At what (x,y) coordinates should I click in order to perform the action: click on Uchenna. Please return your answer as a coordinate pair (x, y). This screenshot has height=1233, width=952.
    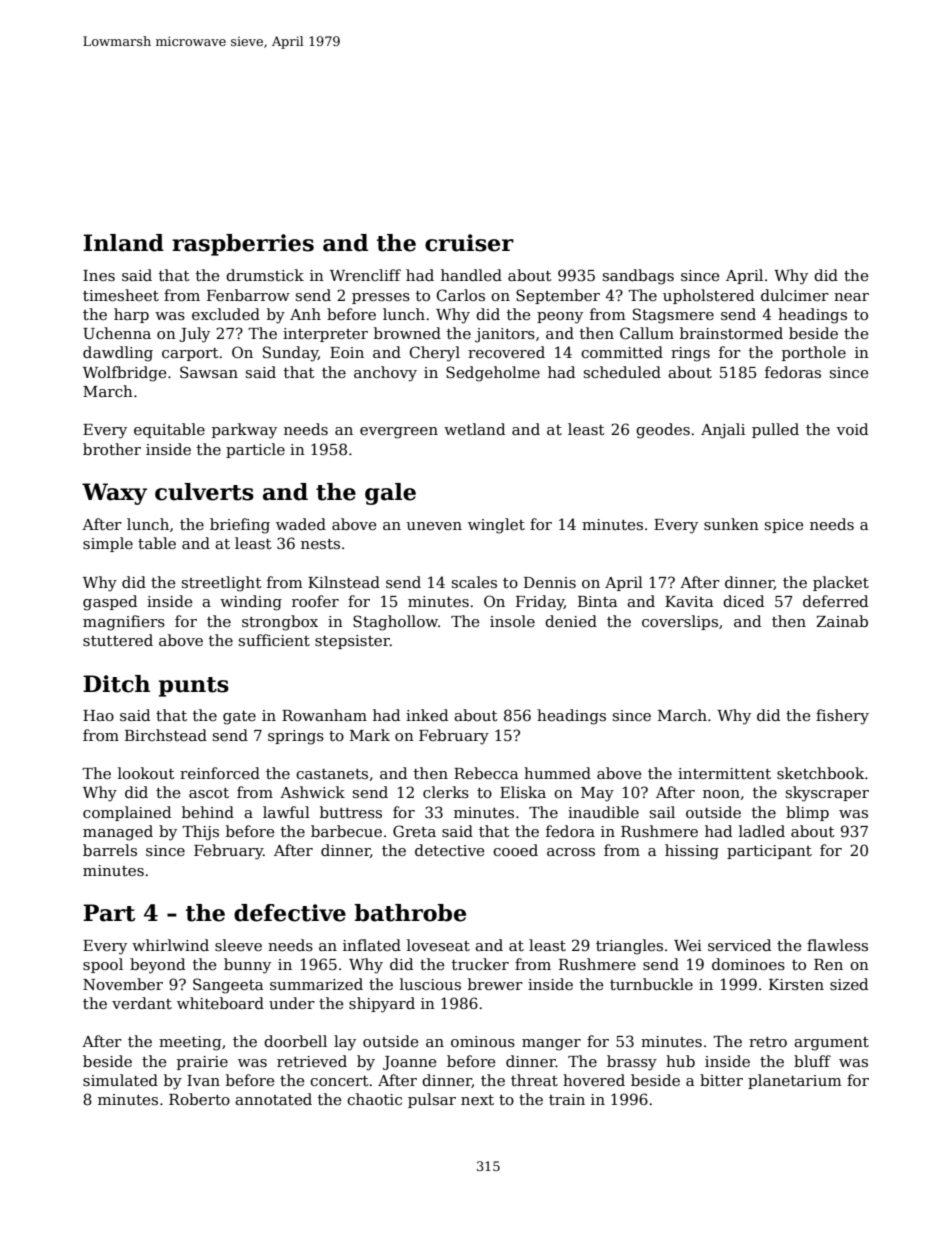
    Looking at the image, I should click on (117, 333).
